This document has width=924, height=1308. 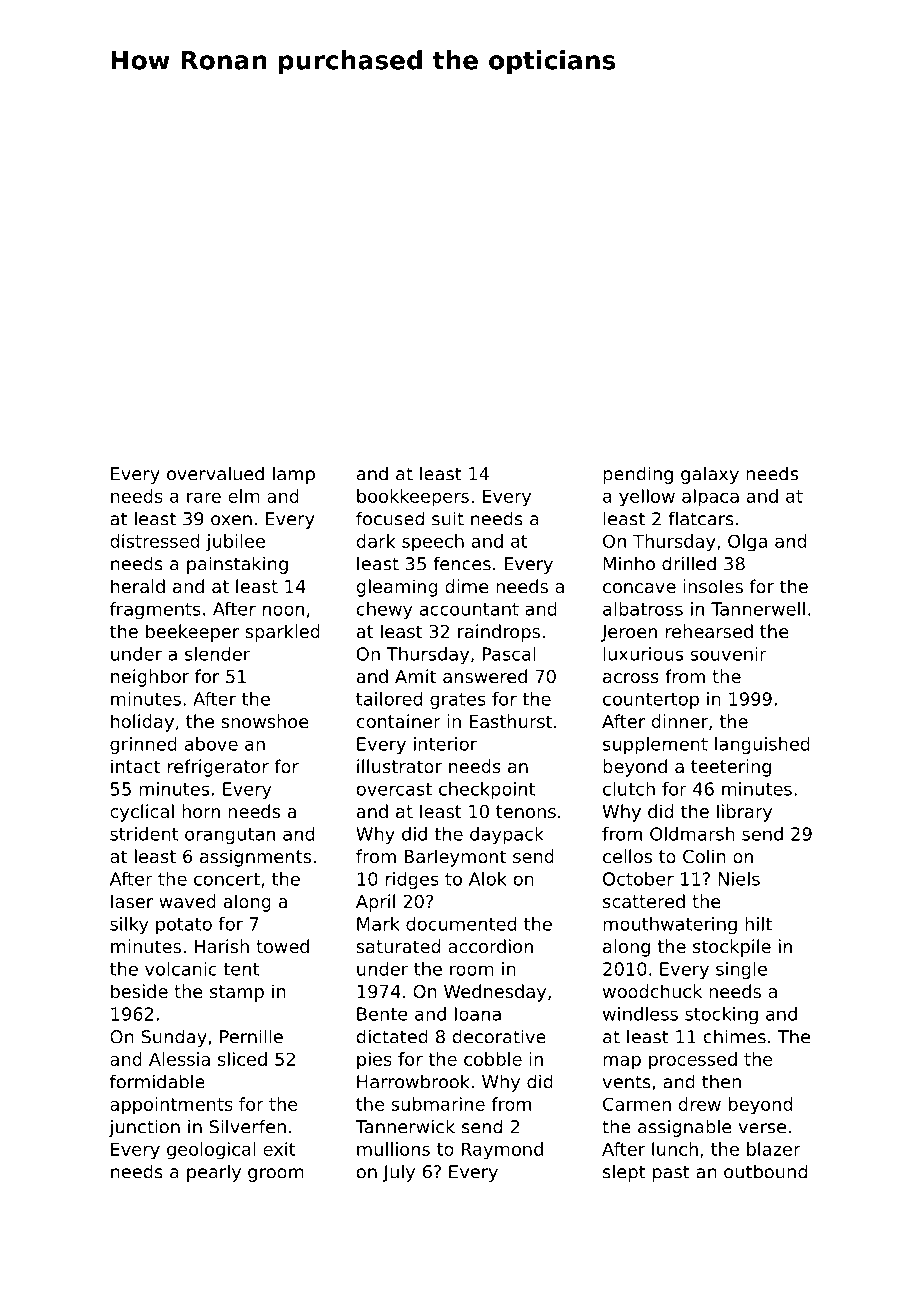 What do you see at coordinates (214, 1173) in the document?
I see `pearly` at bounding box center [214, 1173].
